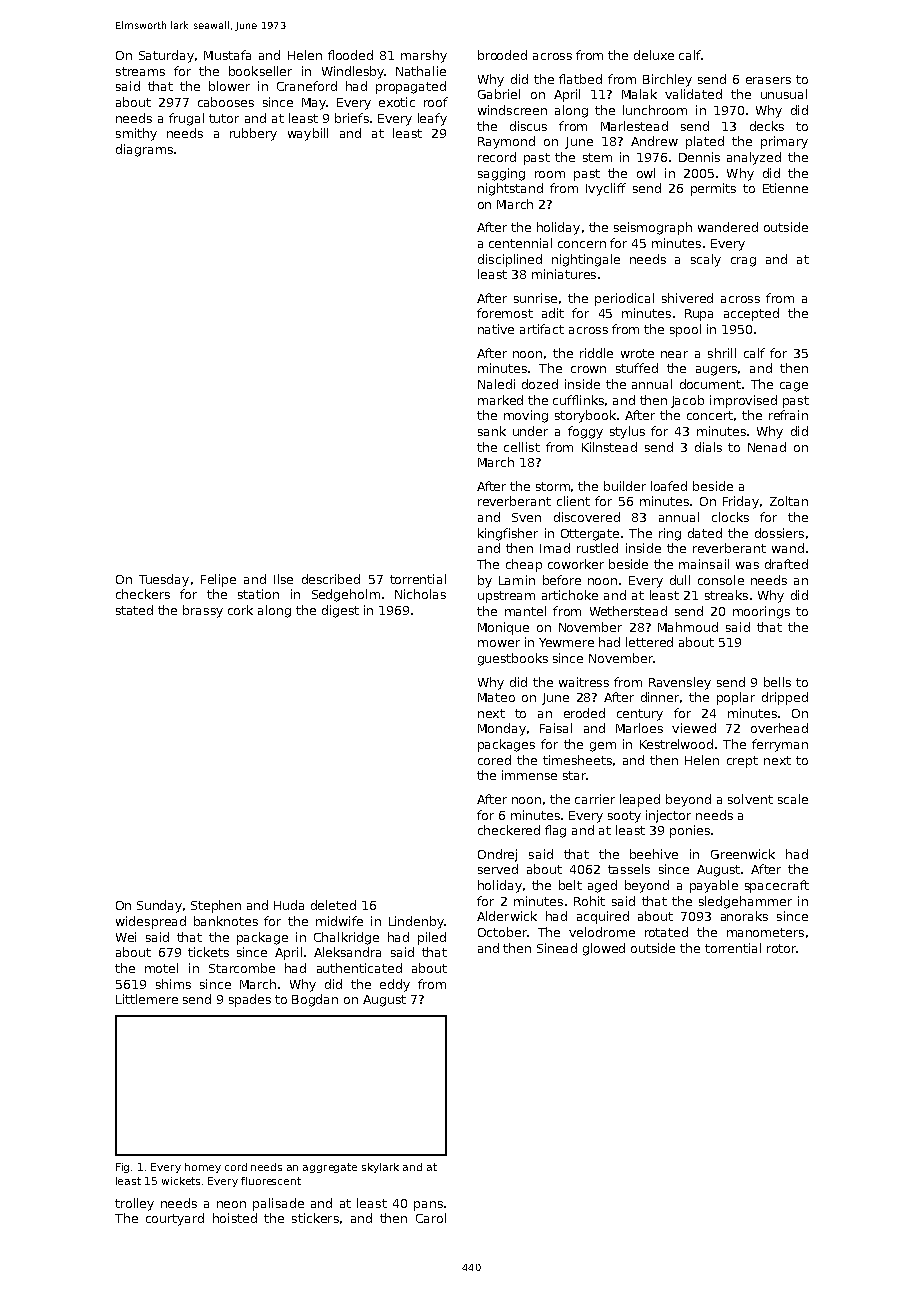 The width and height of the screenshot is (924, 1308). I want to click on checkered, so click(509, 830).
